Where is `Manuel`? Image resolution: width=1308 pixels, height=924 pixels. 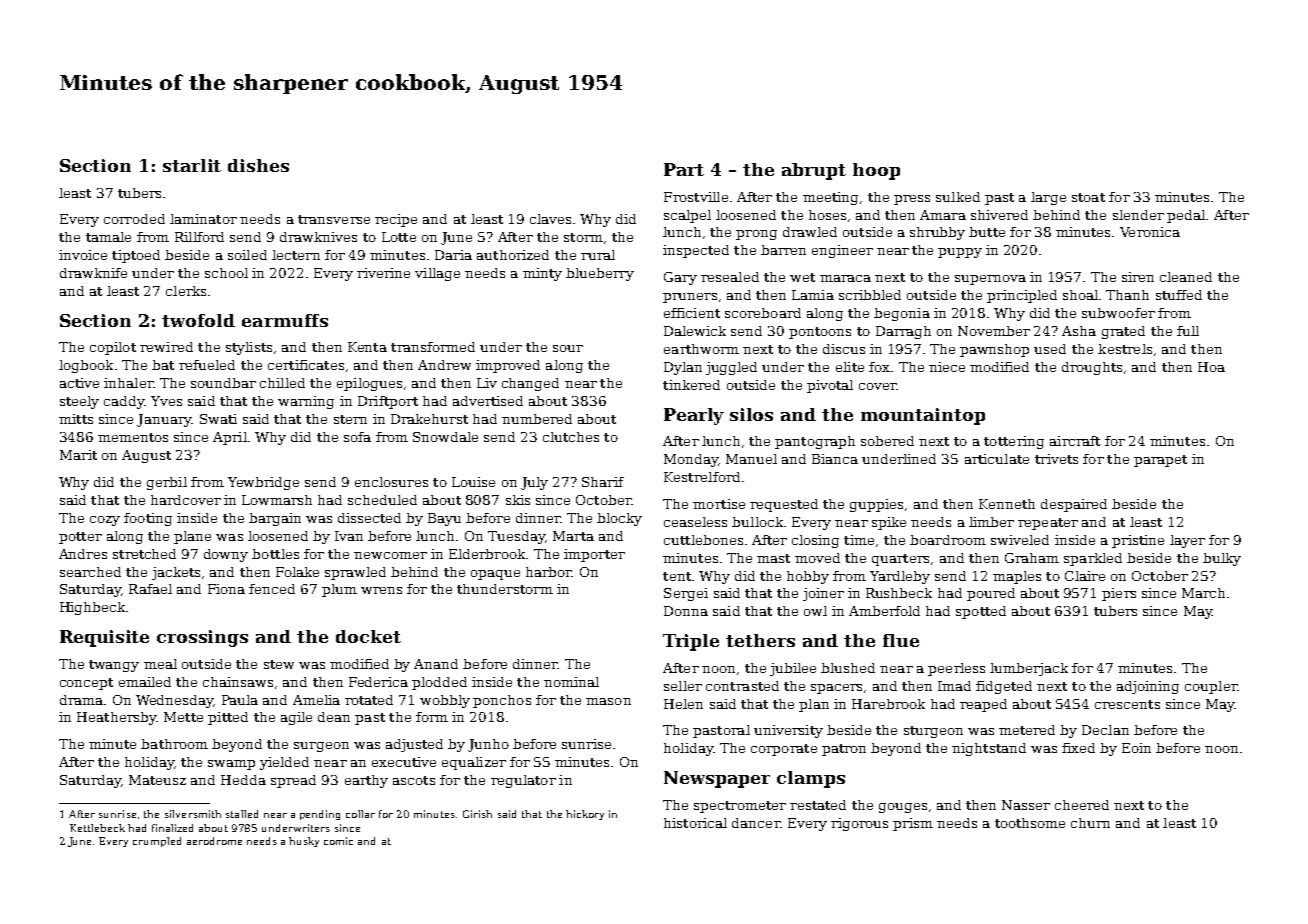 Manuel is located at coordinates (751, 459).
